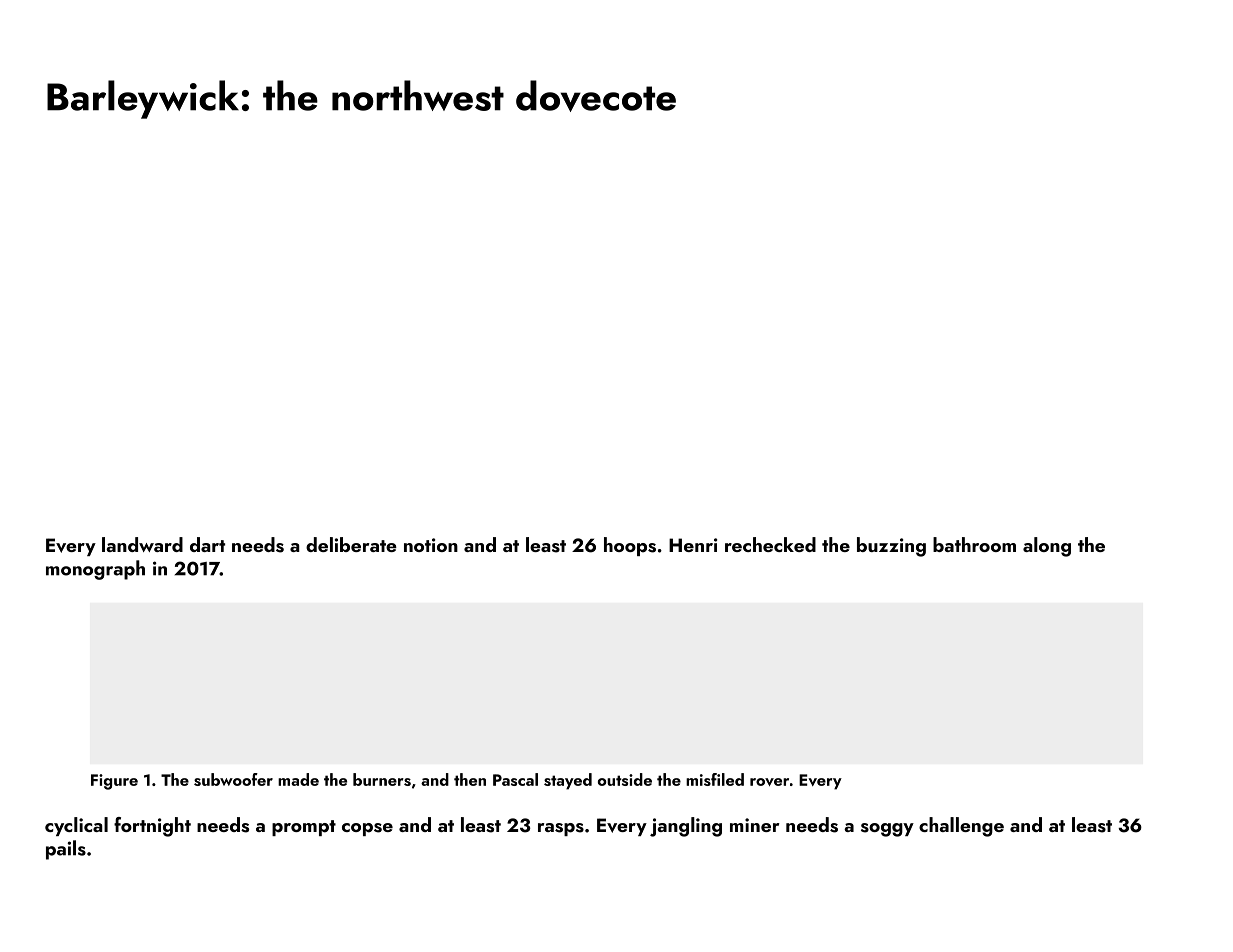 Image resolution: width=1233 pixels, height=952 pixels. I want to click on made, so click(298, 779).
